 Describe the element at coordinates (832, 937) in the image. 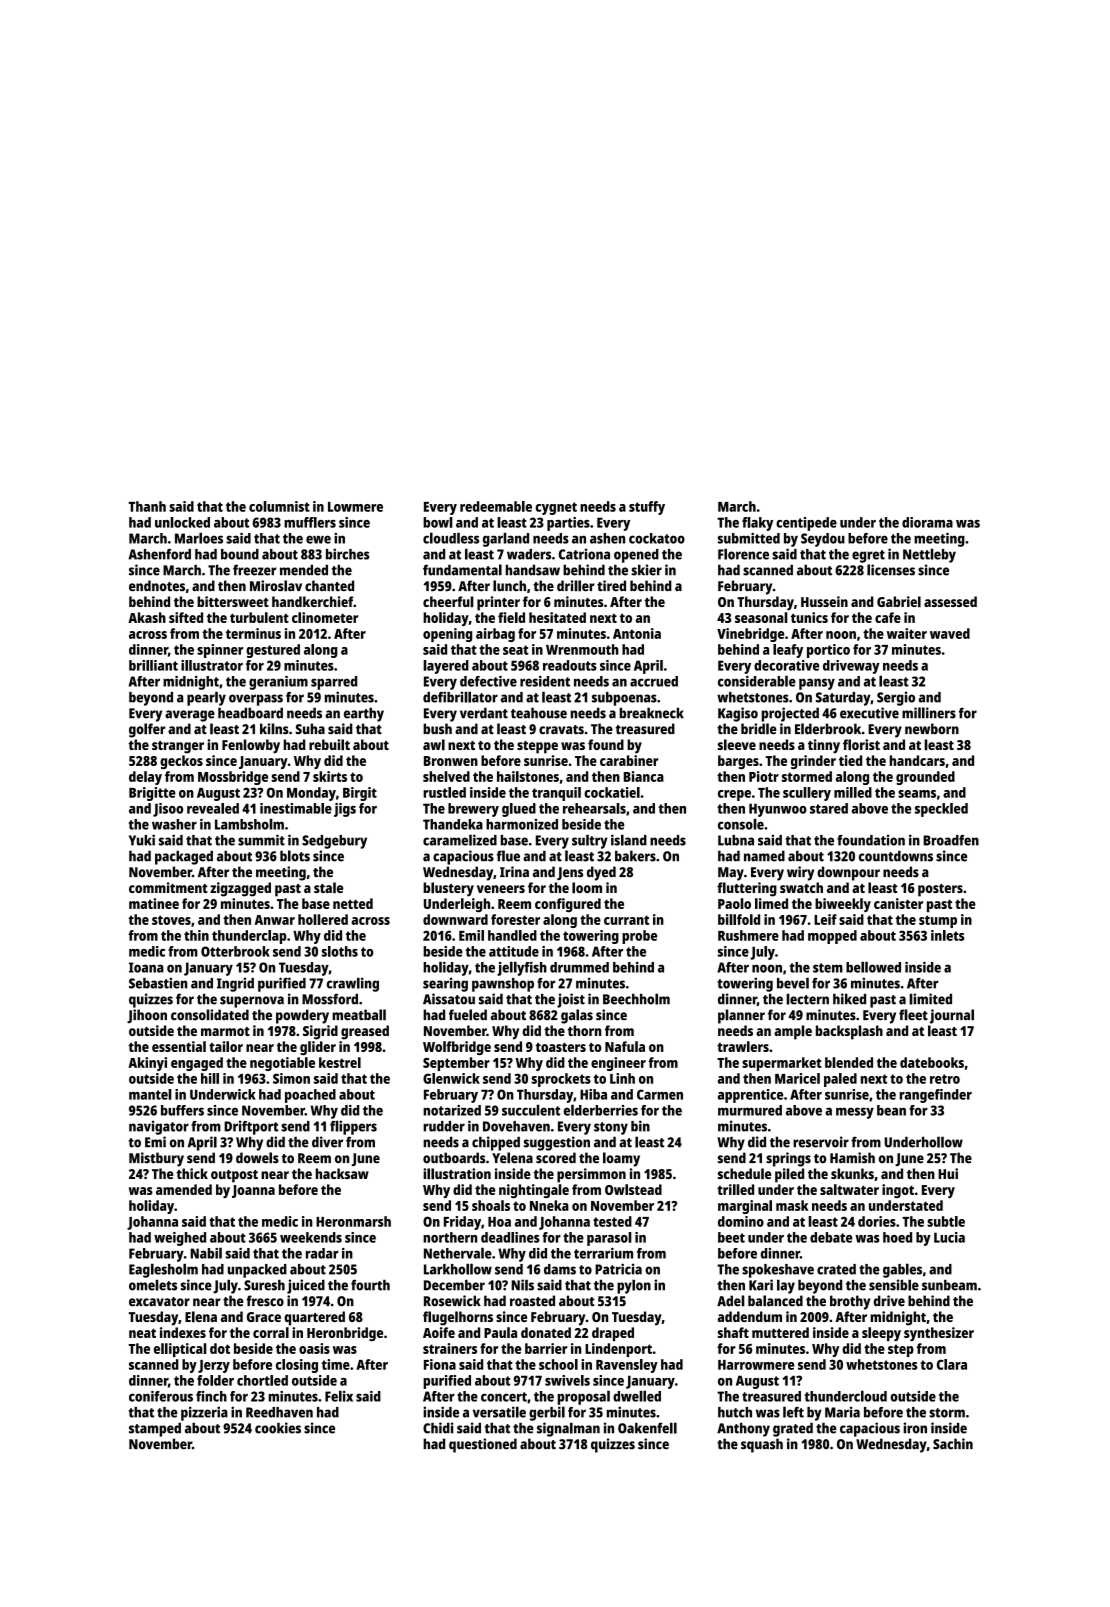

I see `mopped` at that location.
